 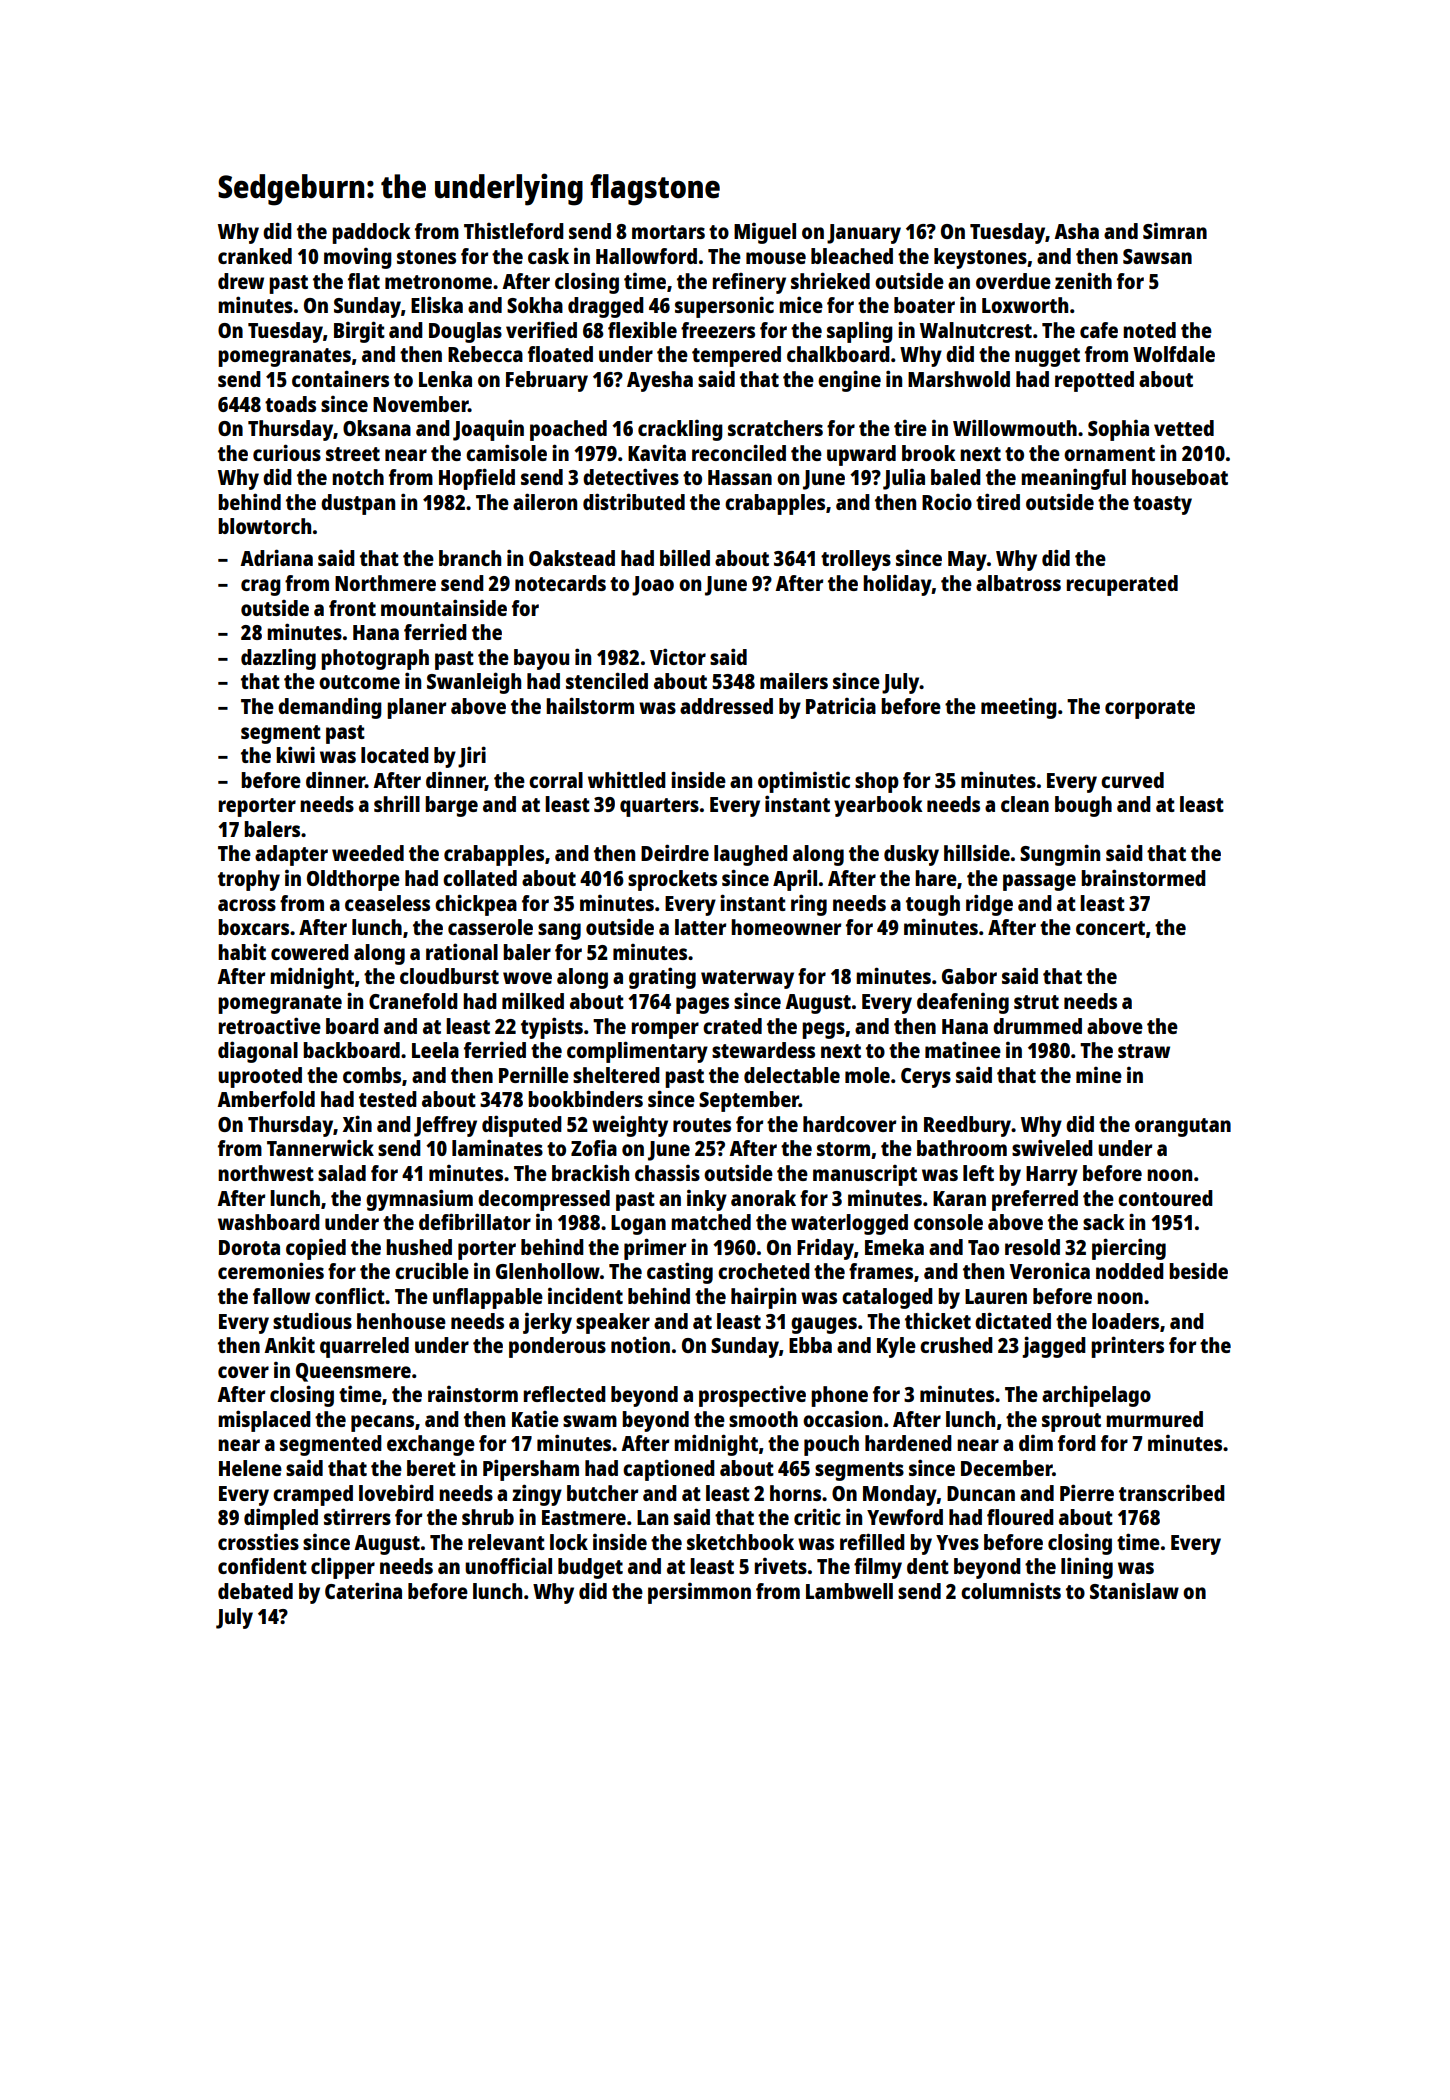 What do you see at coordinates (1039, 882) in the document?
I see `passage` at bounding box center [1039, 882].
